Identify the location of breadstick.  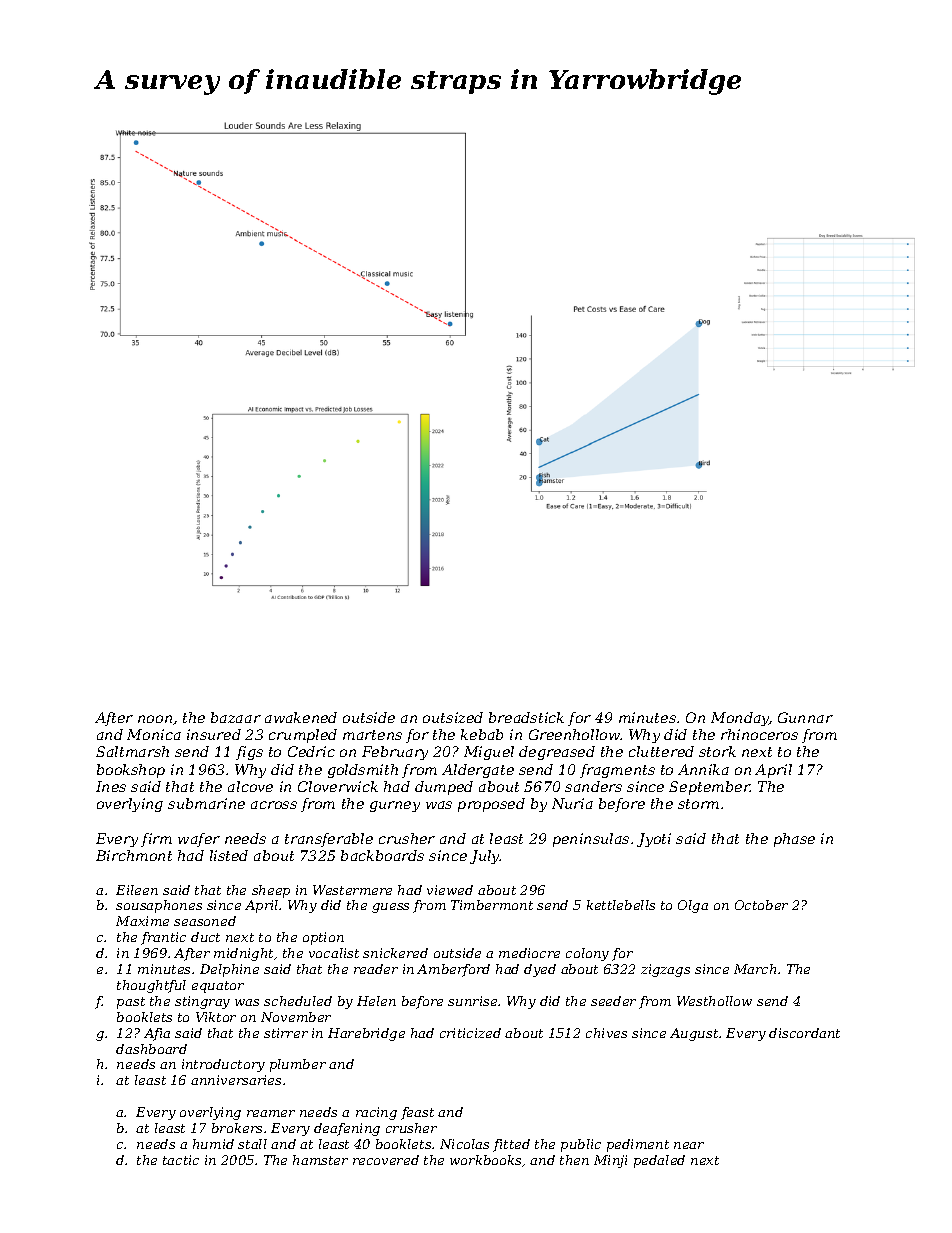
(526, 717).
